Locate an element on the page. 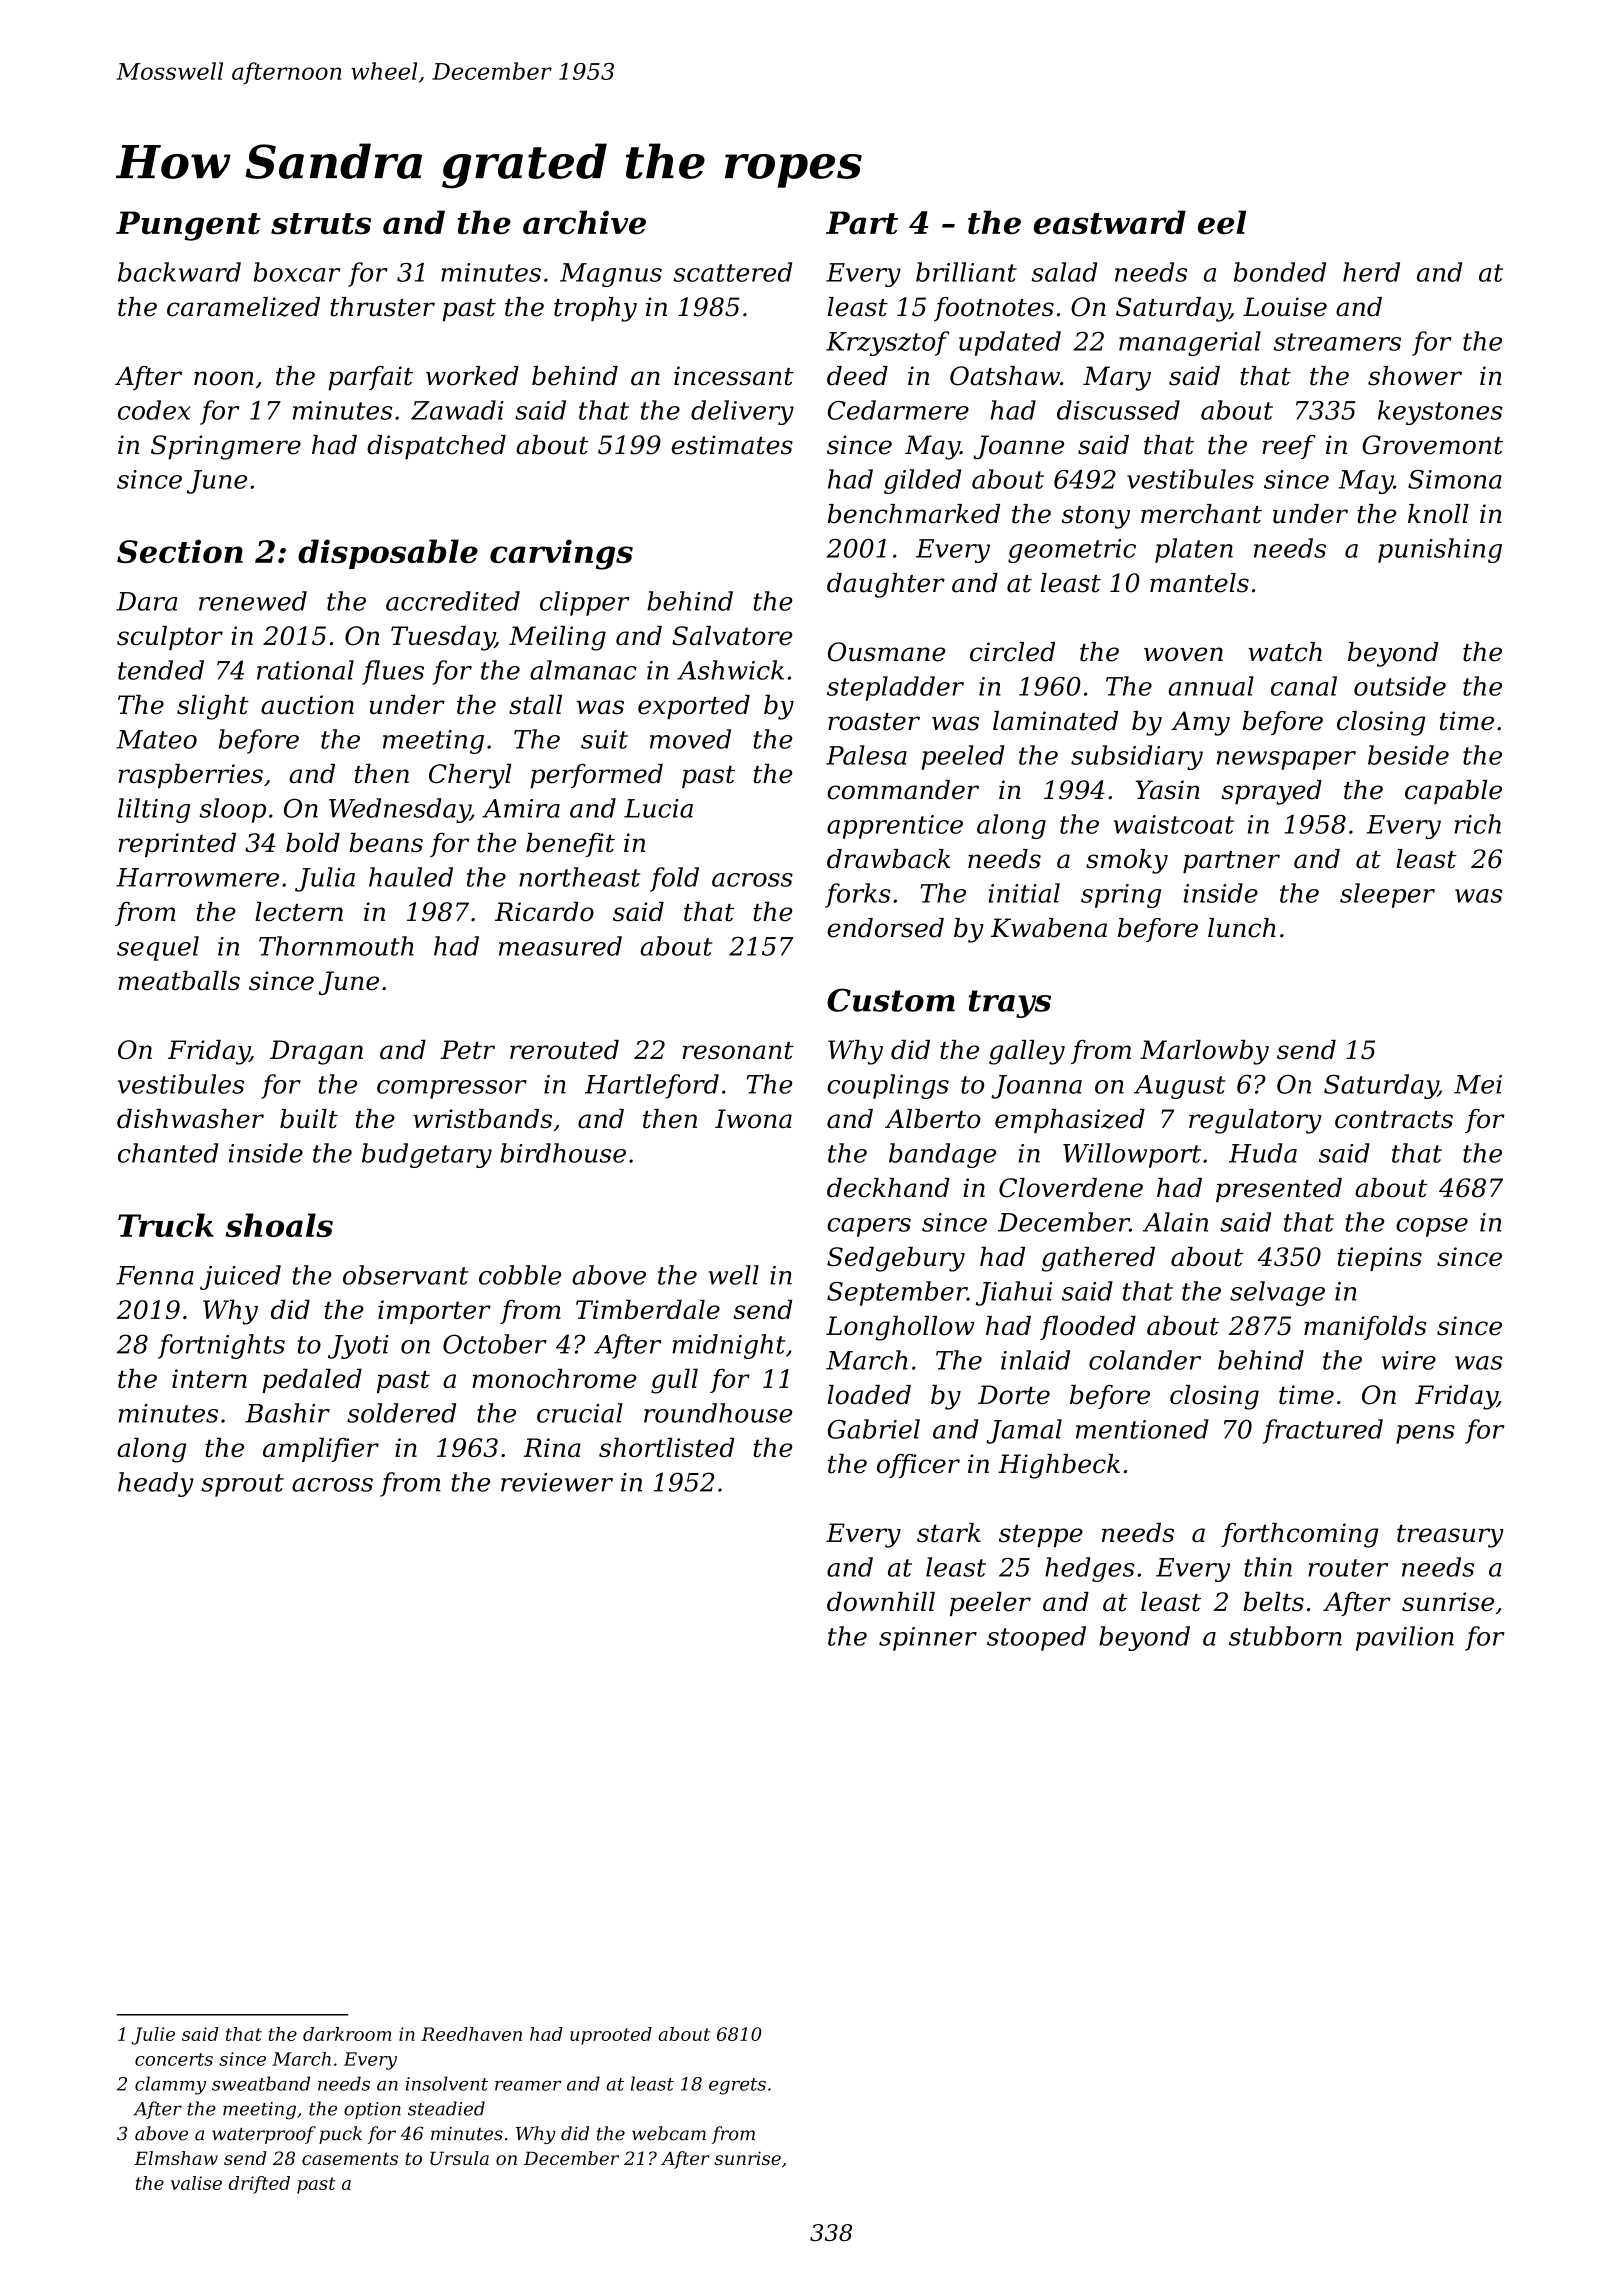 Image resolution: width=1620 pixels, height=2292 pixels. Julie is located at coordinates (153, 2036).
